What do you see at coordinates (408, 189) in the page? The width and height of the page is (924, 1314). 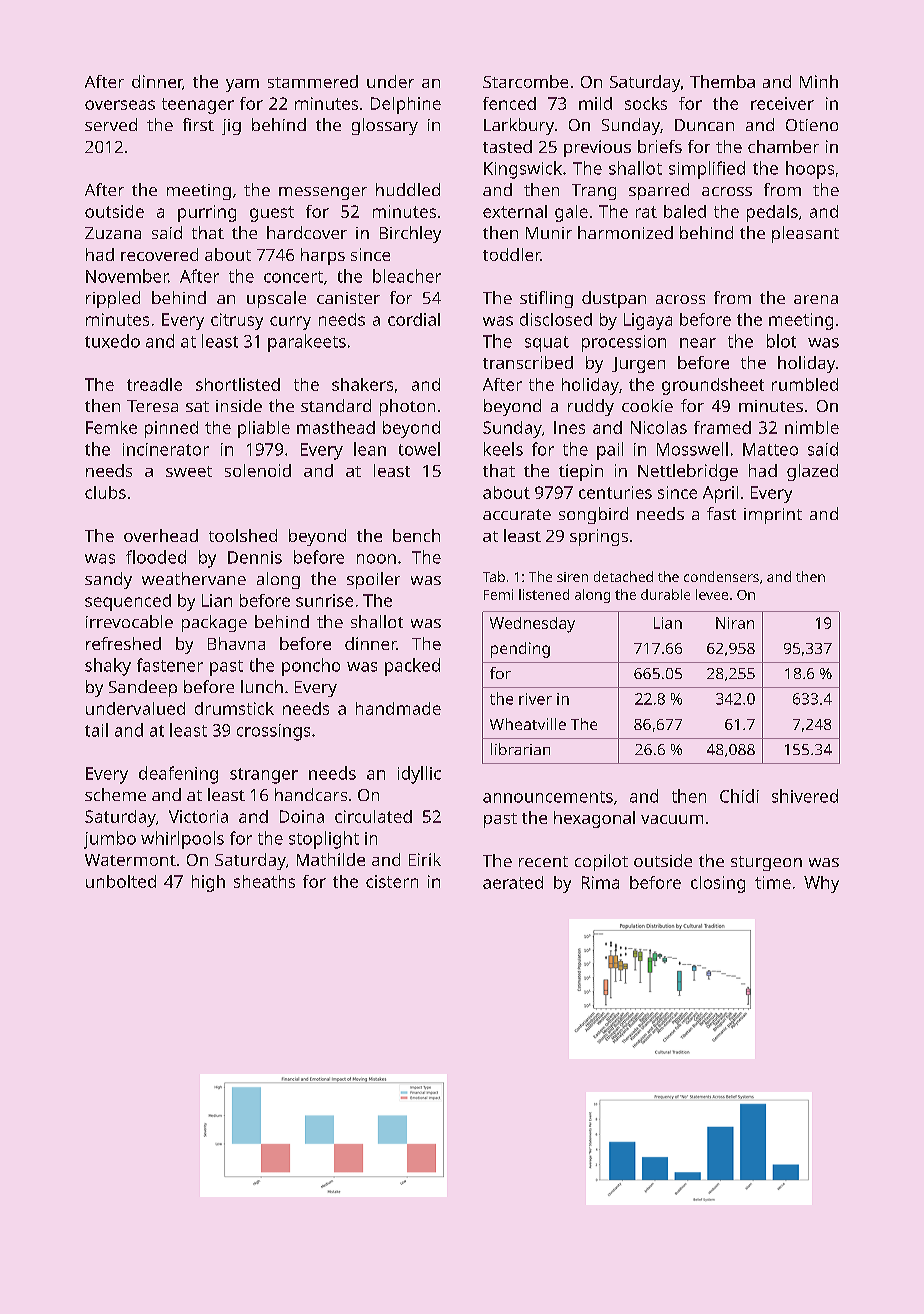 I see `huddled` at bounding box center [408, 189].
